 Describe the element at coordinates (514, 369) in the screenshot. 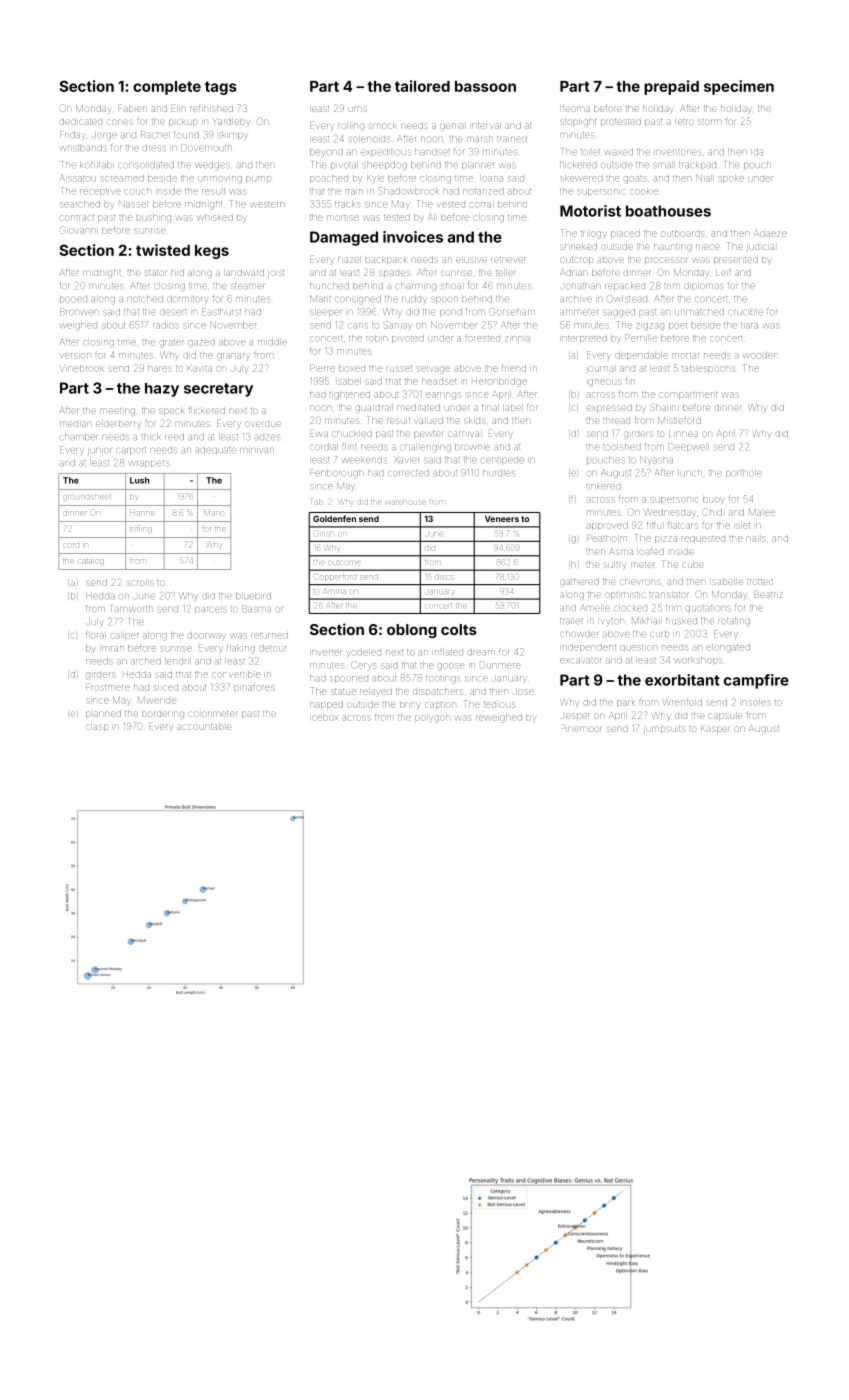

I see `friend` at that location.
